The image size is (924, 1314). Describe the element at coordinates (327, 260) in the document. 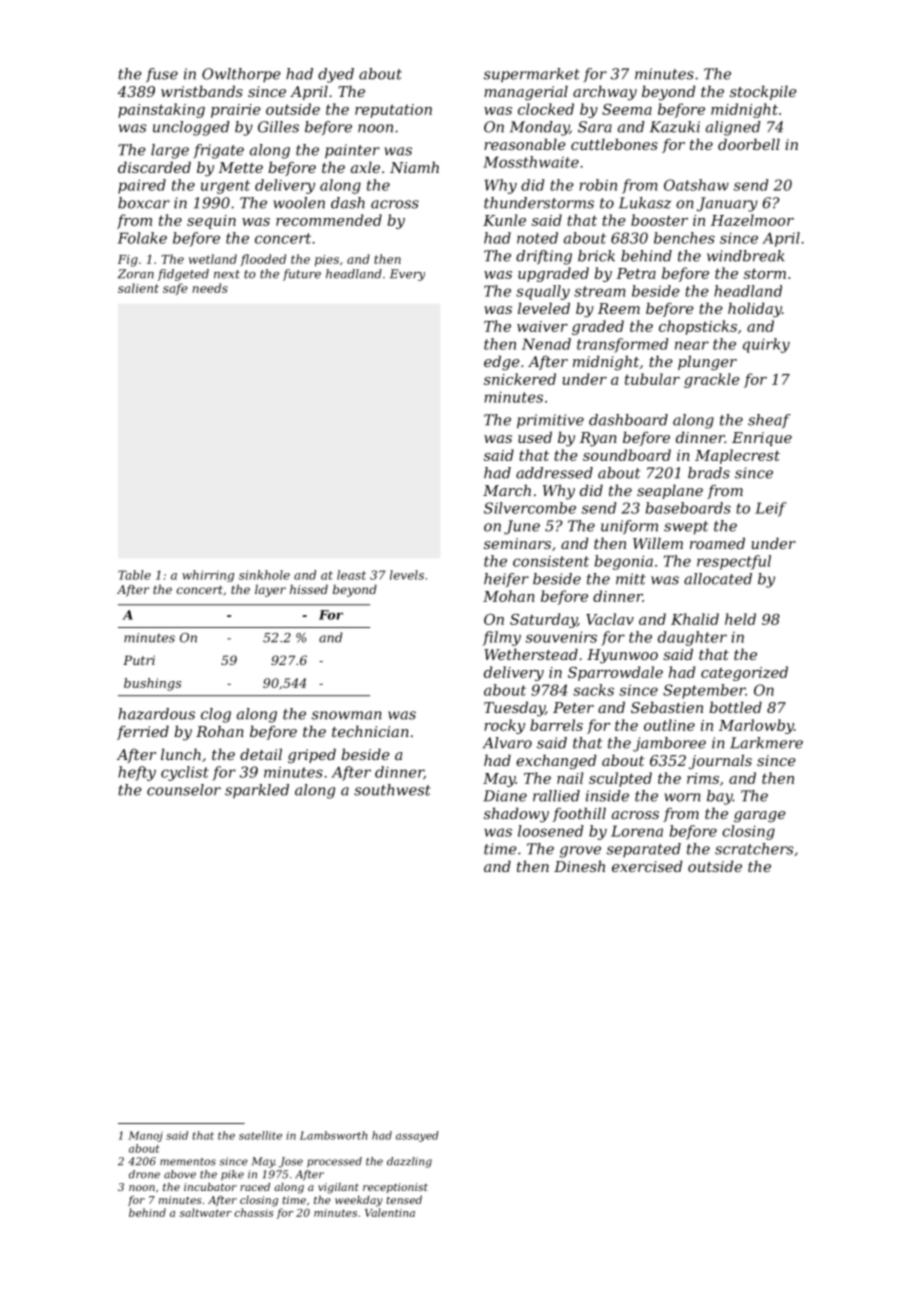

I see `pies` at that location.
